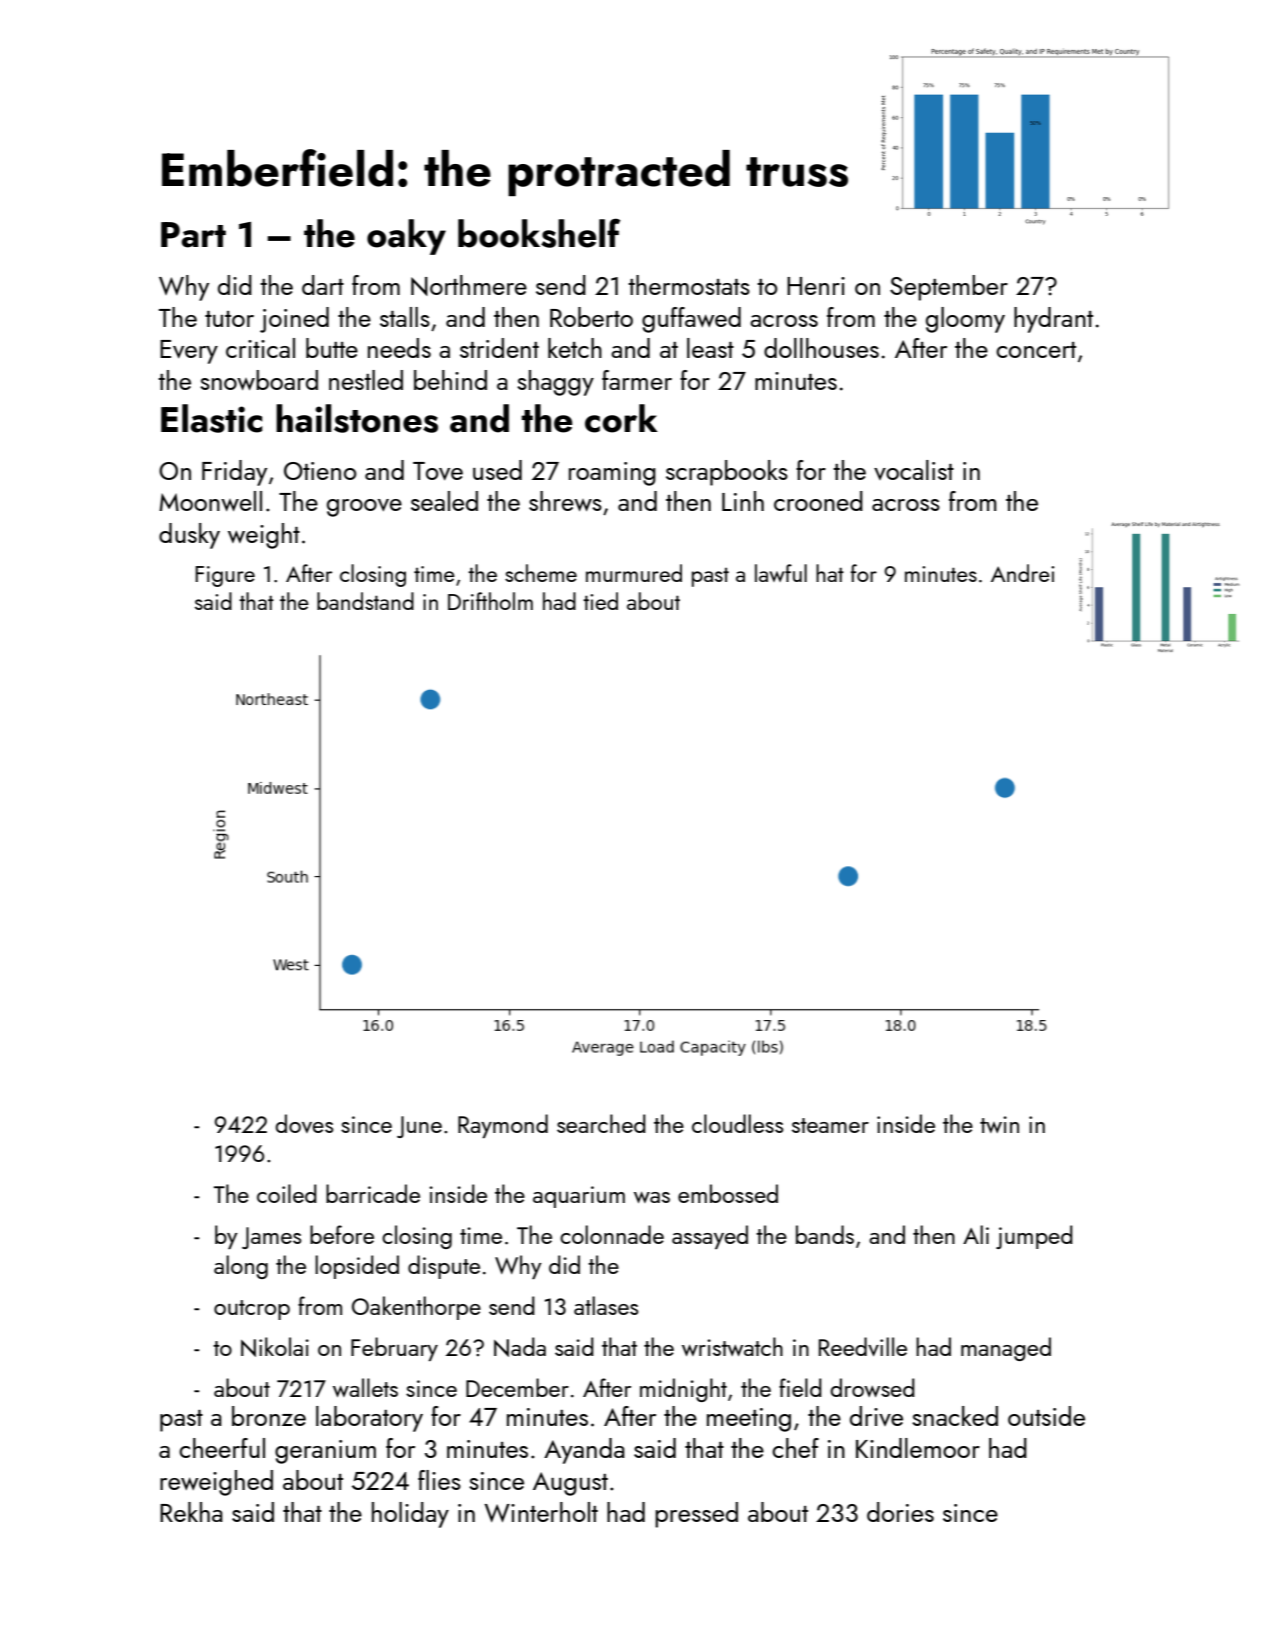 The width and height of the screenshot is (1261, 1631). What do you see at coordinates (600, 601) in the screenshot?
I see `tied` at bounding box center [600, 601].
